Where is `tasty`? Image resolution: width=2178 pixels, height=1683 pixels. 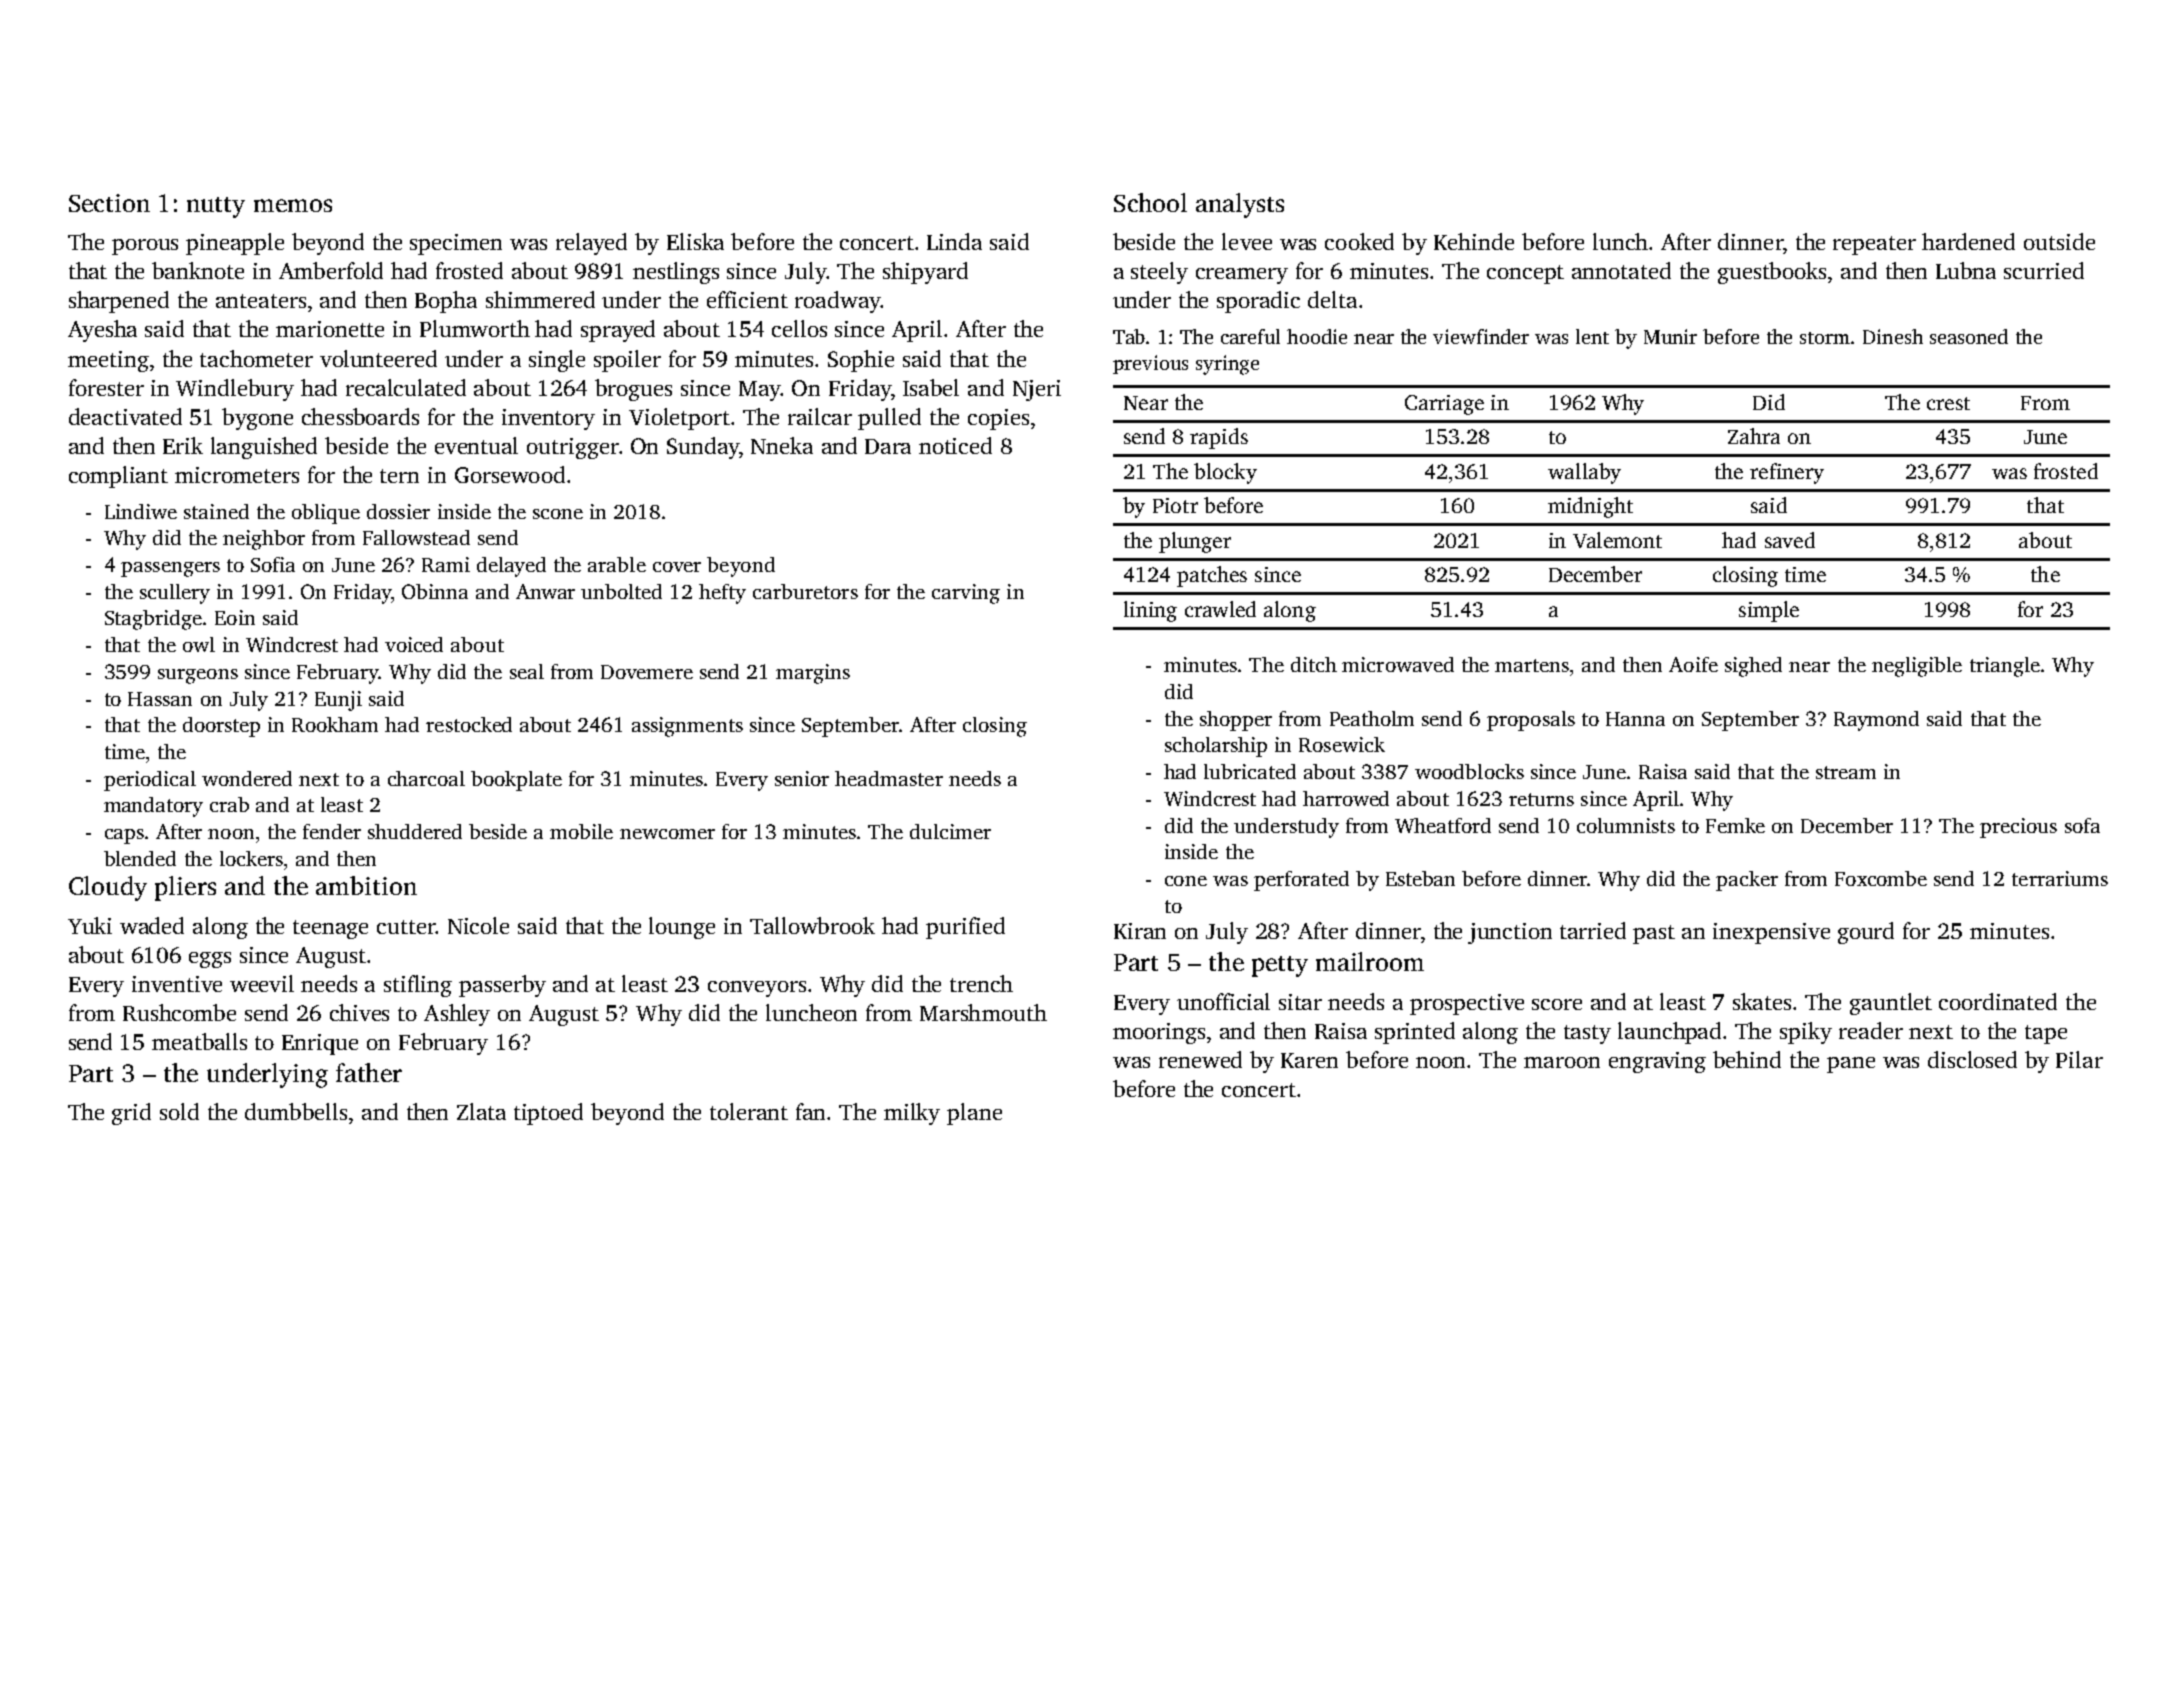 tasty is located at coordinates (1587, 1034).
